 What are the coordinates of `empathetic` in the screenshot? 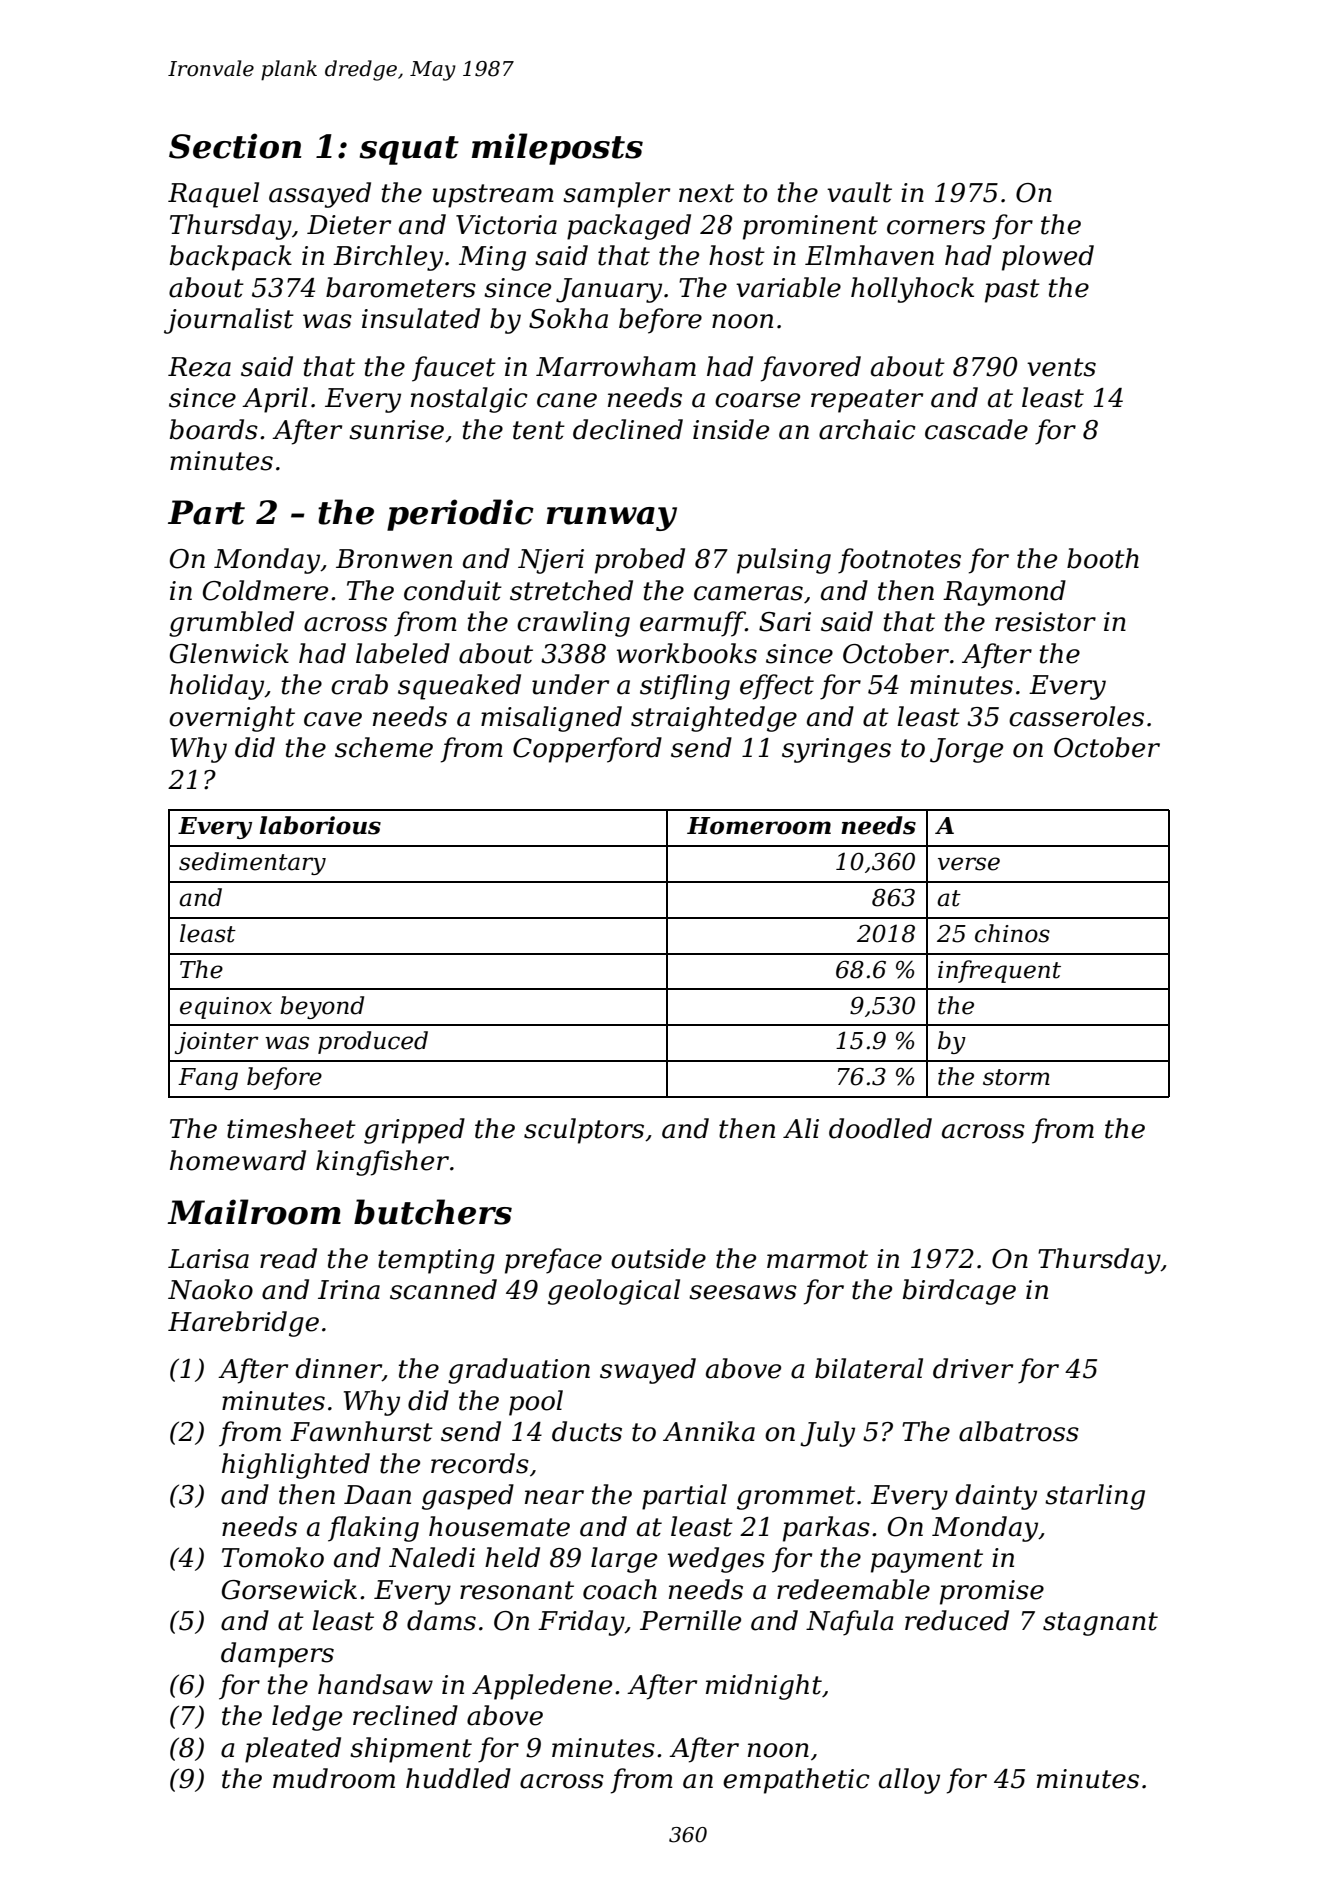 It's located at (796, 1781).
